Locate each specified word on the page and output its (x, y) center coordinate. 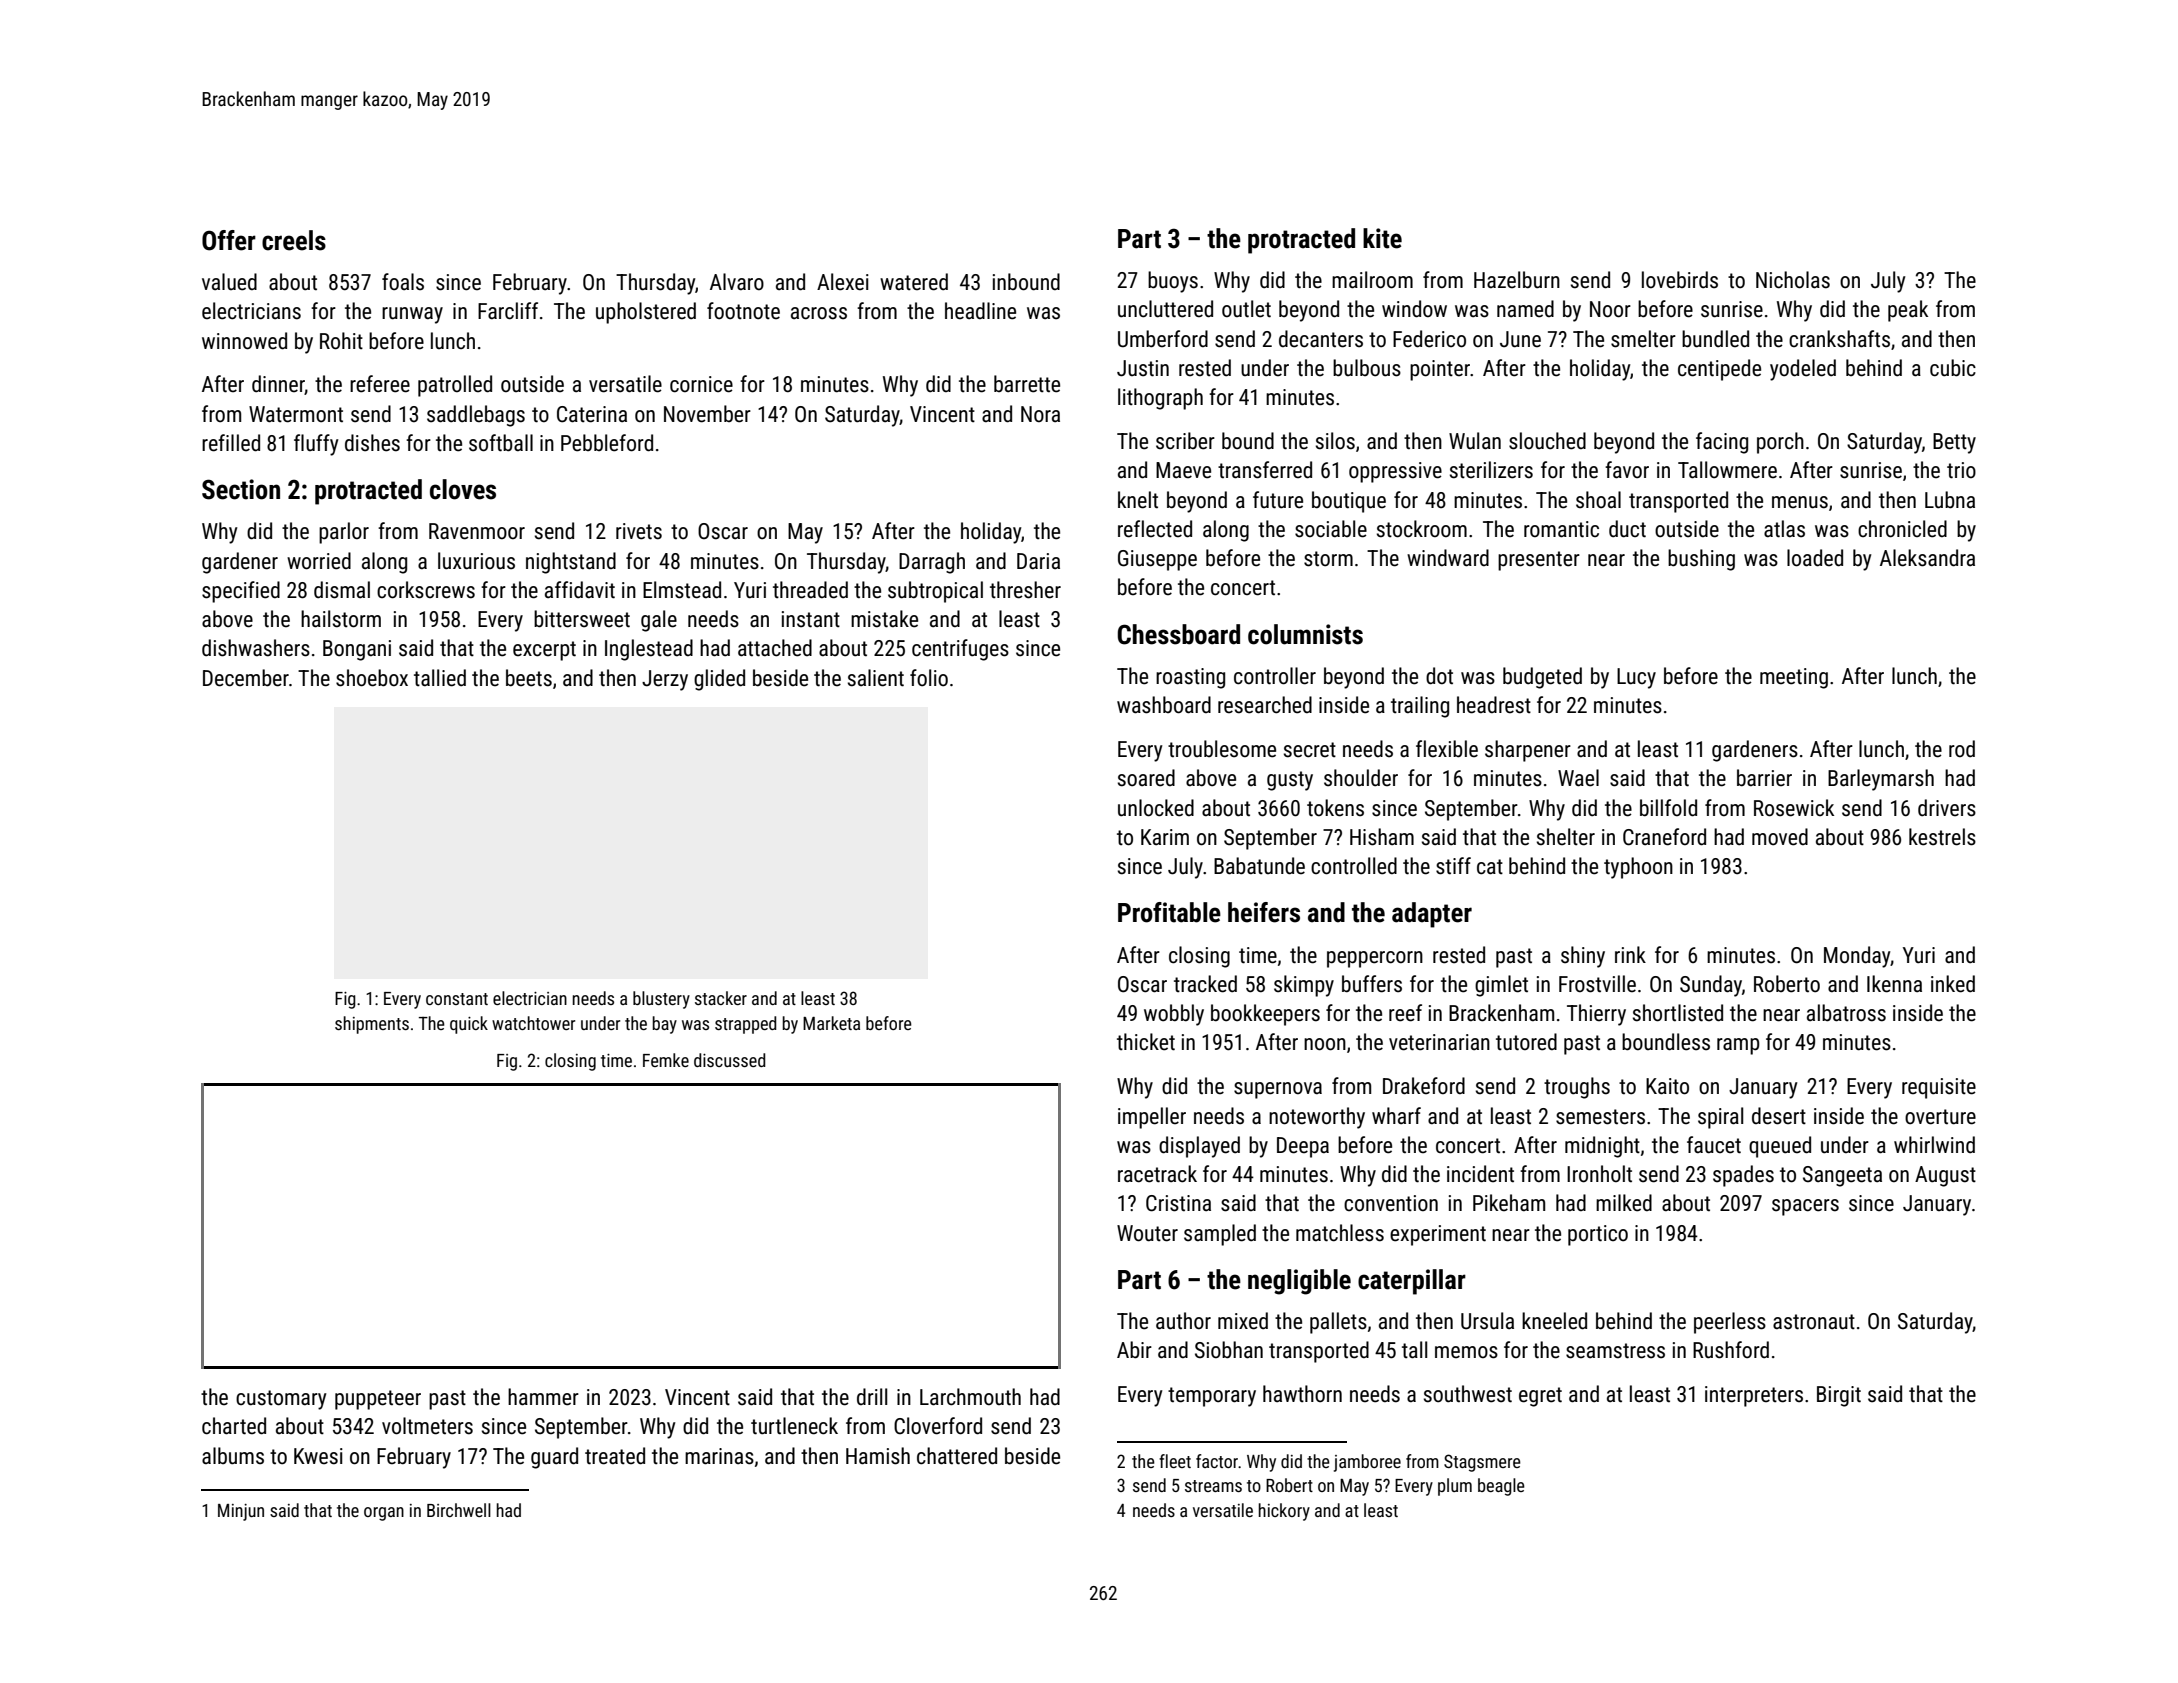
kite (1382, 238)
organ (384, 1514)
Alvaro (737, 281)
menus (1800, 502)
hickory (1284, 1512)
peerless (1730, 1323)
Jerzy (665, 680)
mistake (884, 619)
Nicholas (1793, 280)
